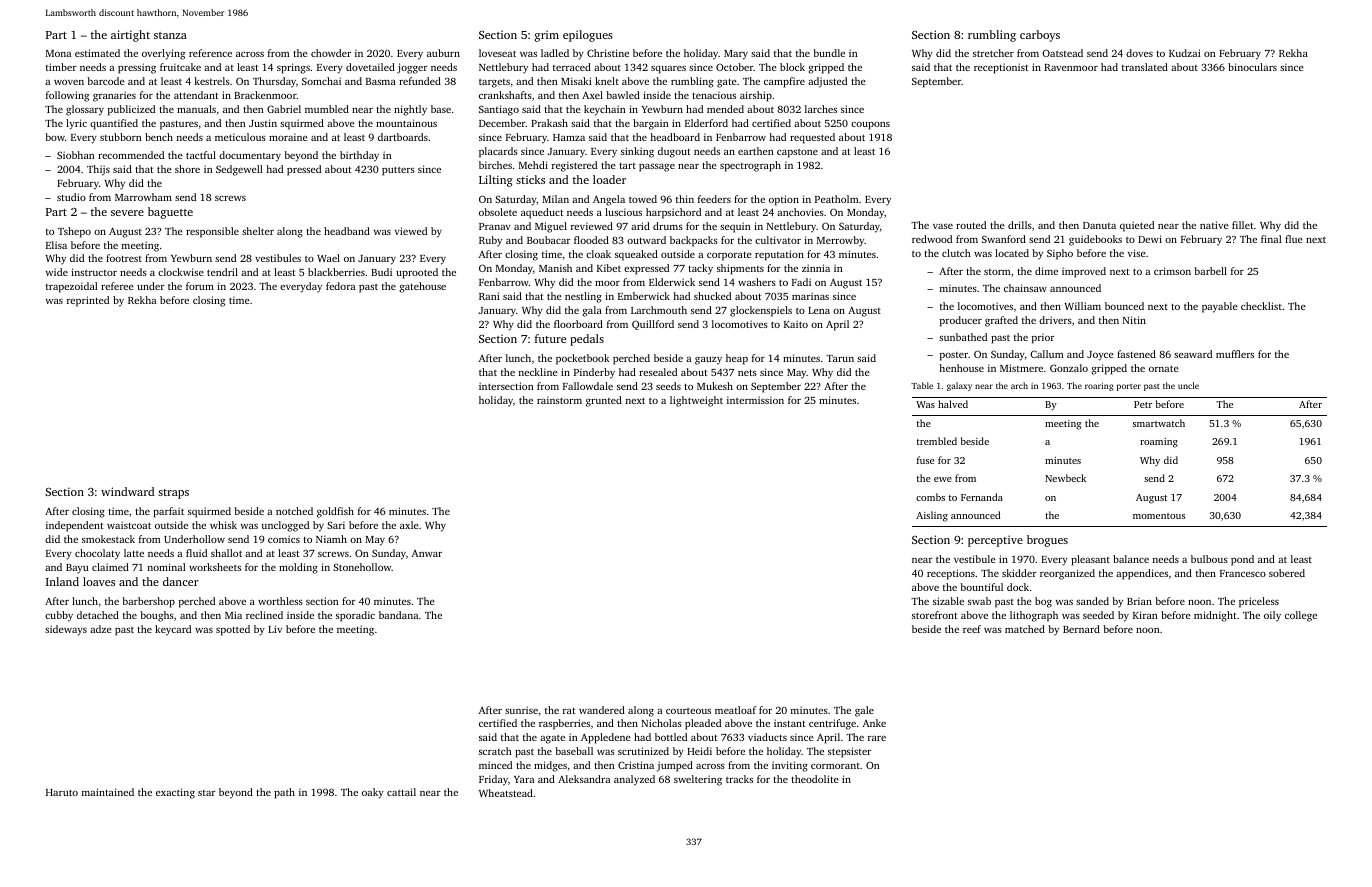  What do you see at coordinates (1210, 271) in the document?
I see `barbell` at bounding box center [1210, 271].
